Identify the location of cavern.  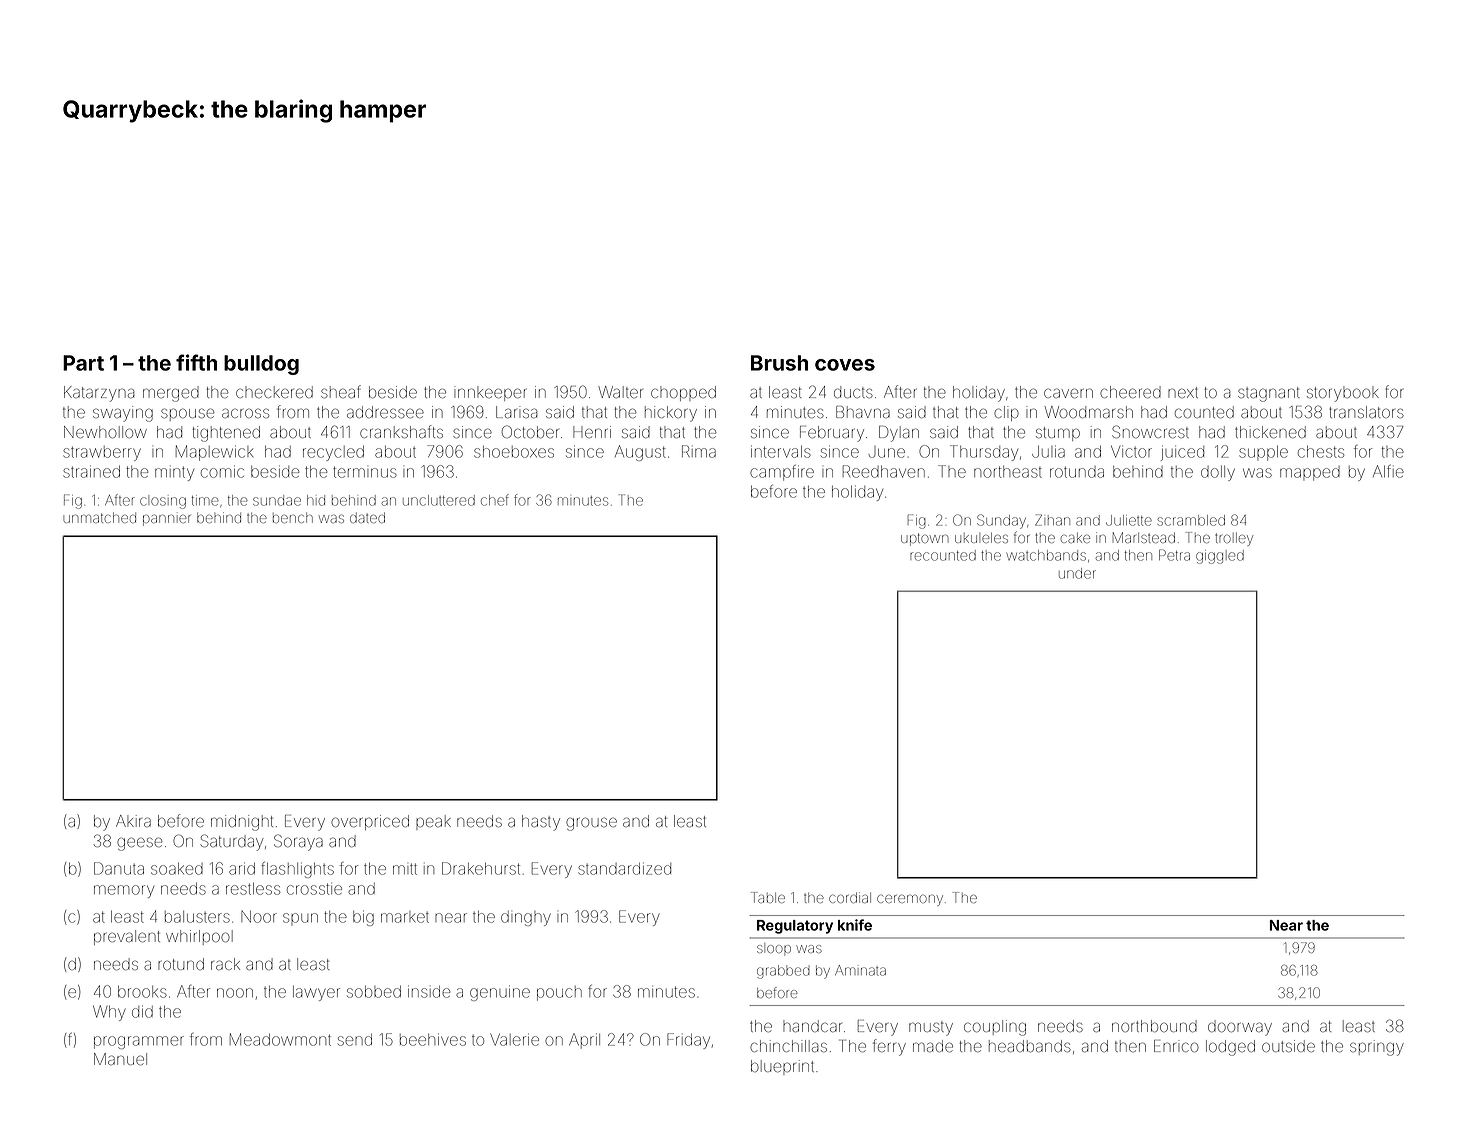
(1068, 393).
